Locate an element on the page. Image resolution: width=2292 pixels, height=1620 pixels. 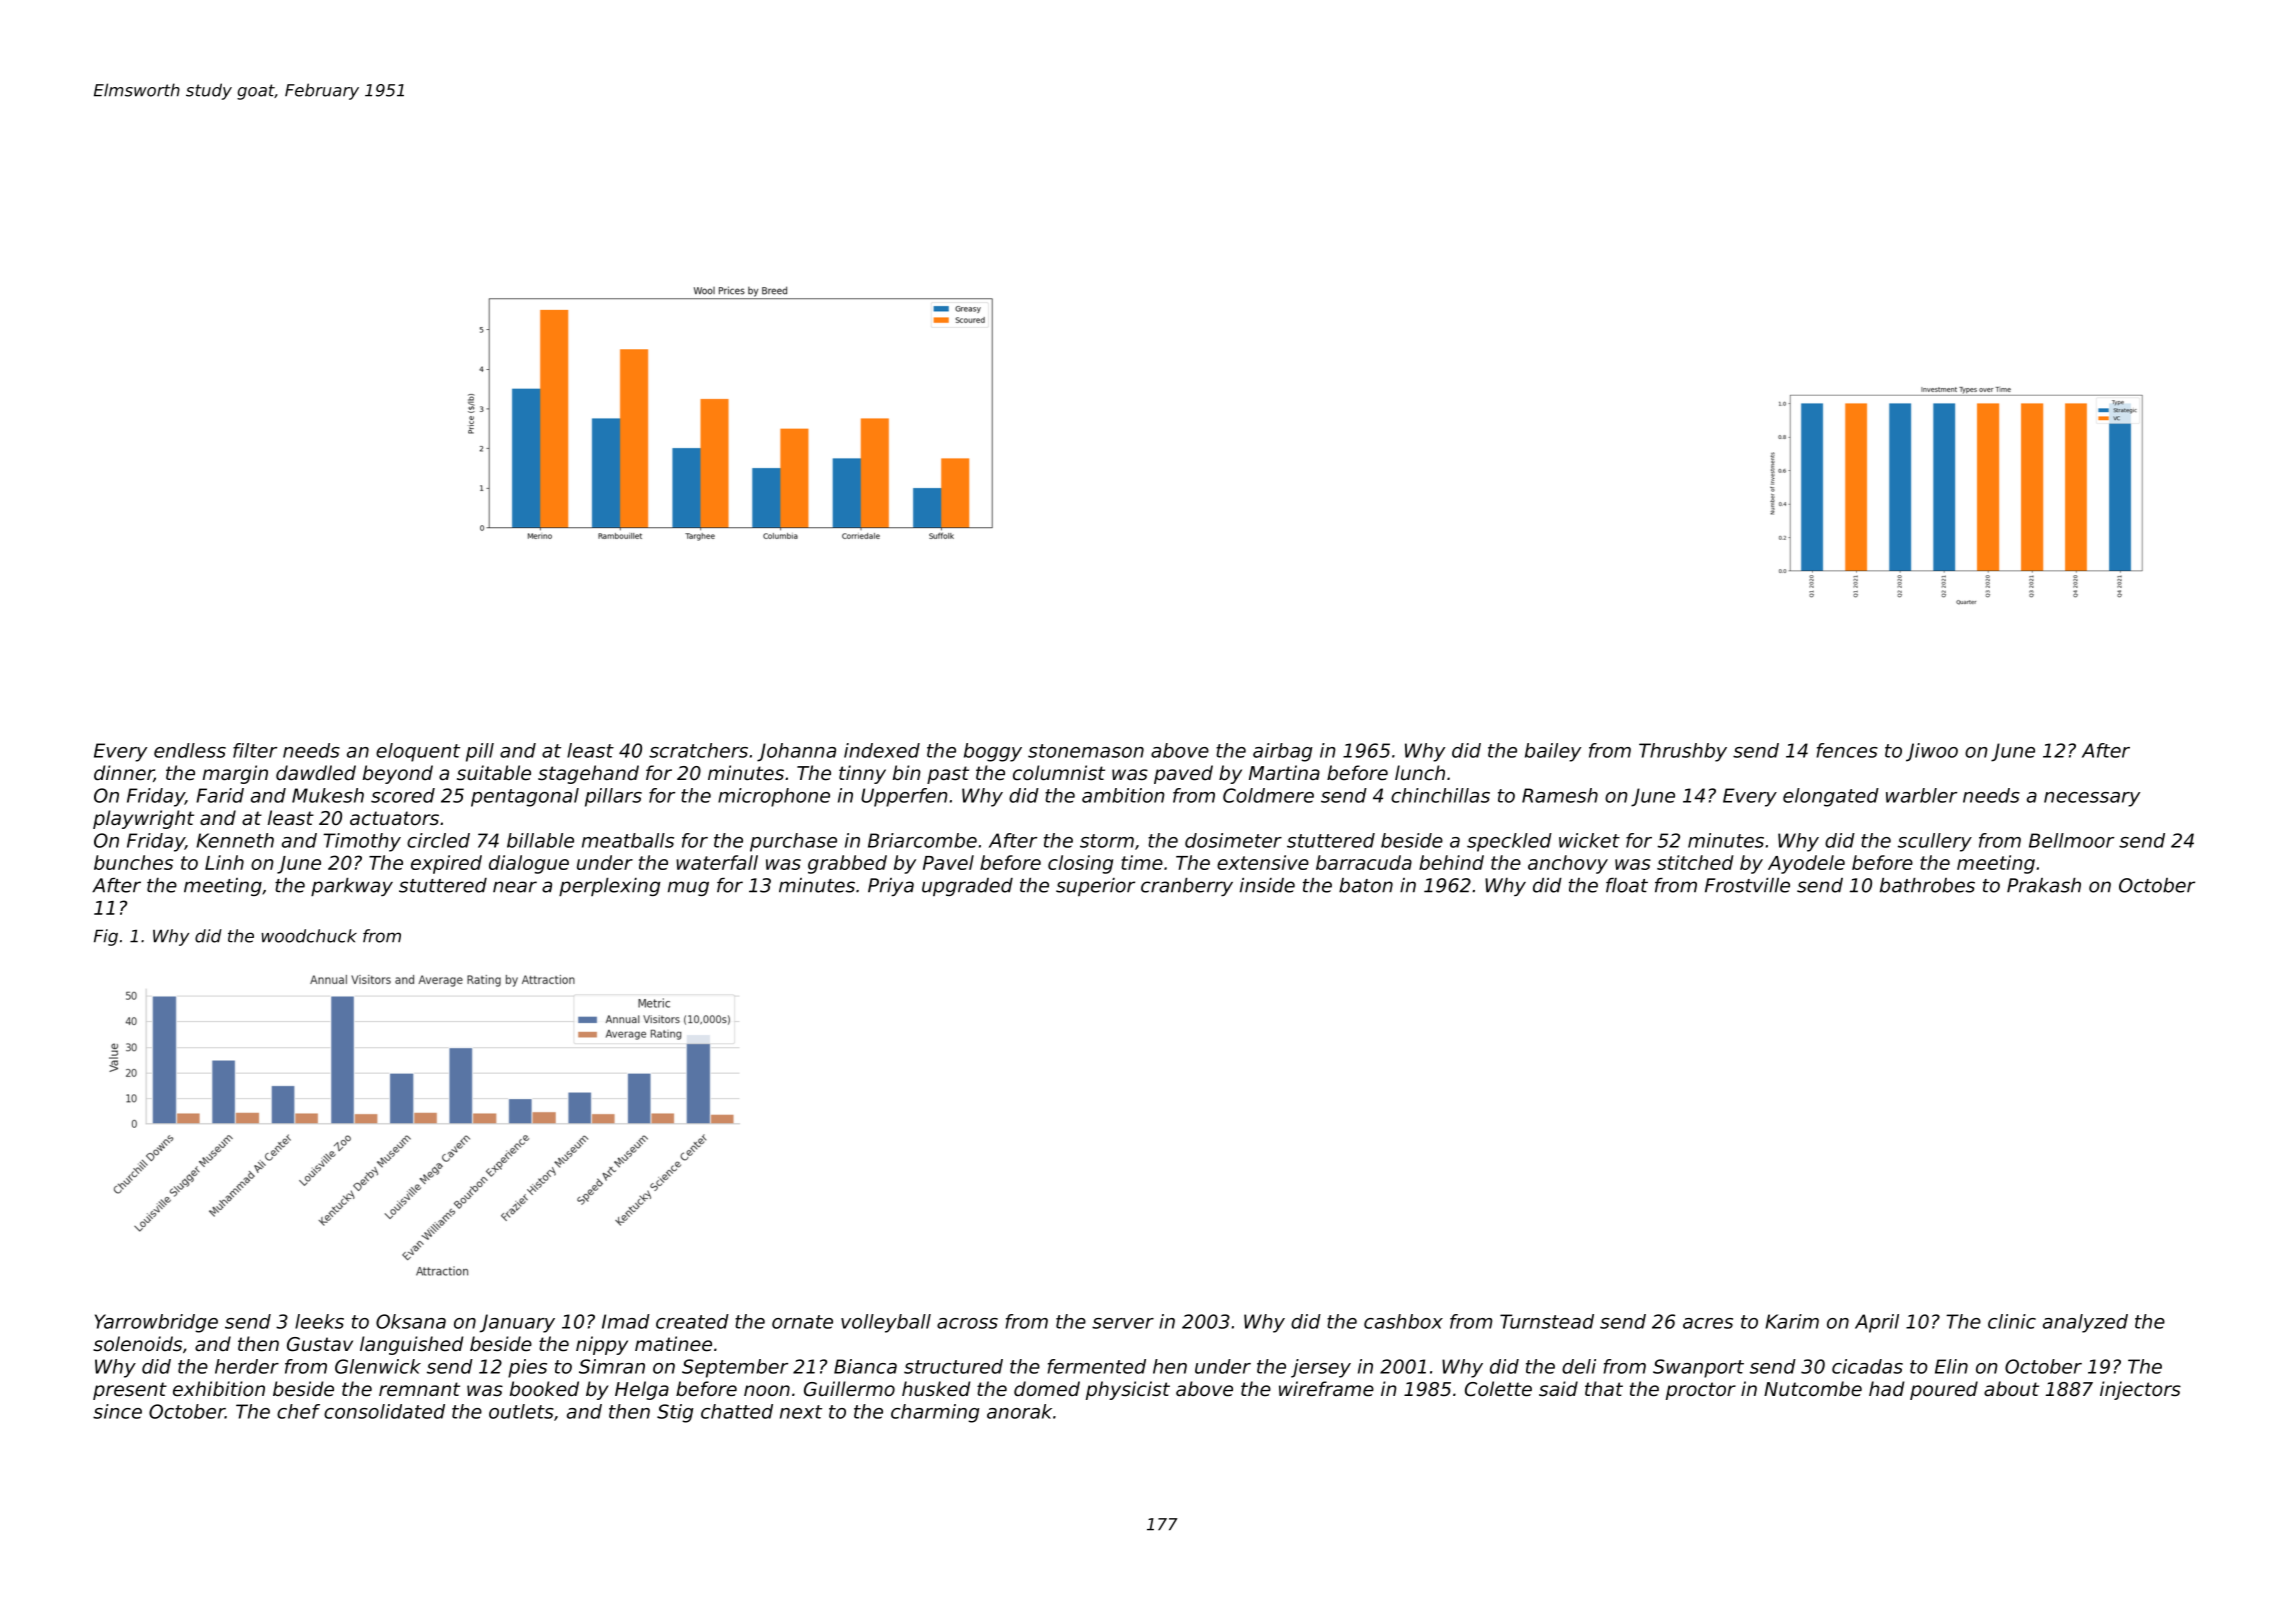
indexed is located at coordinates (882, 750).
